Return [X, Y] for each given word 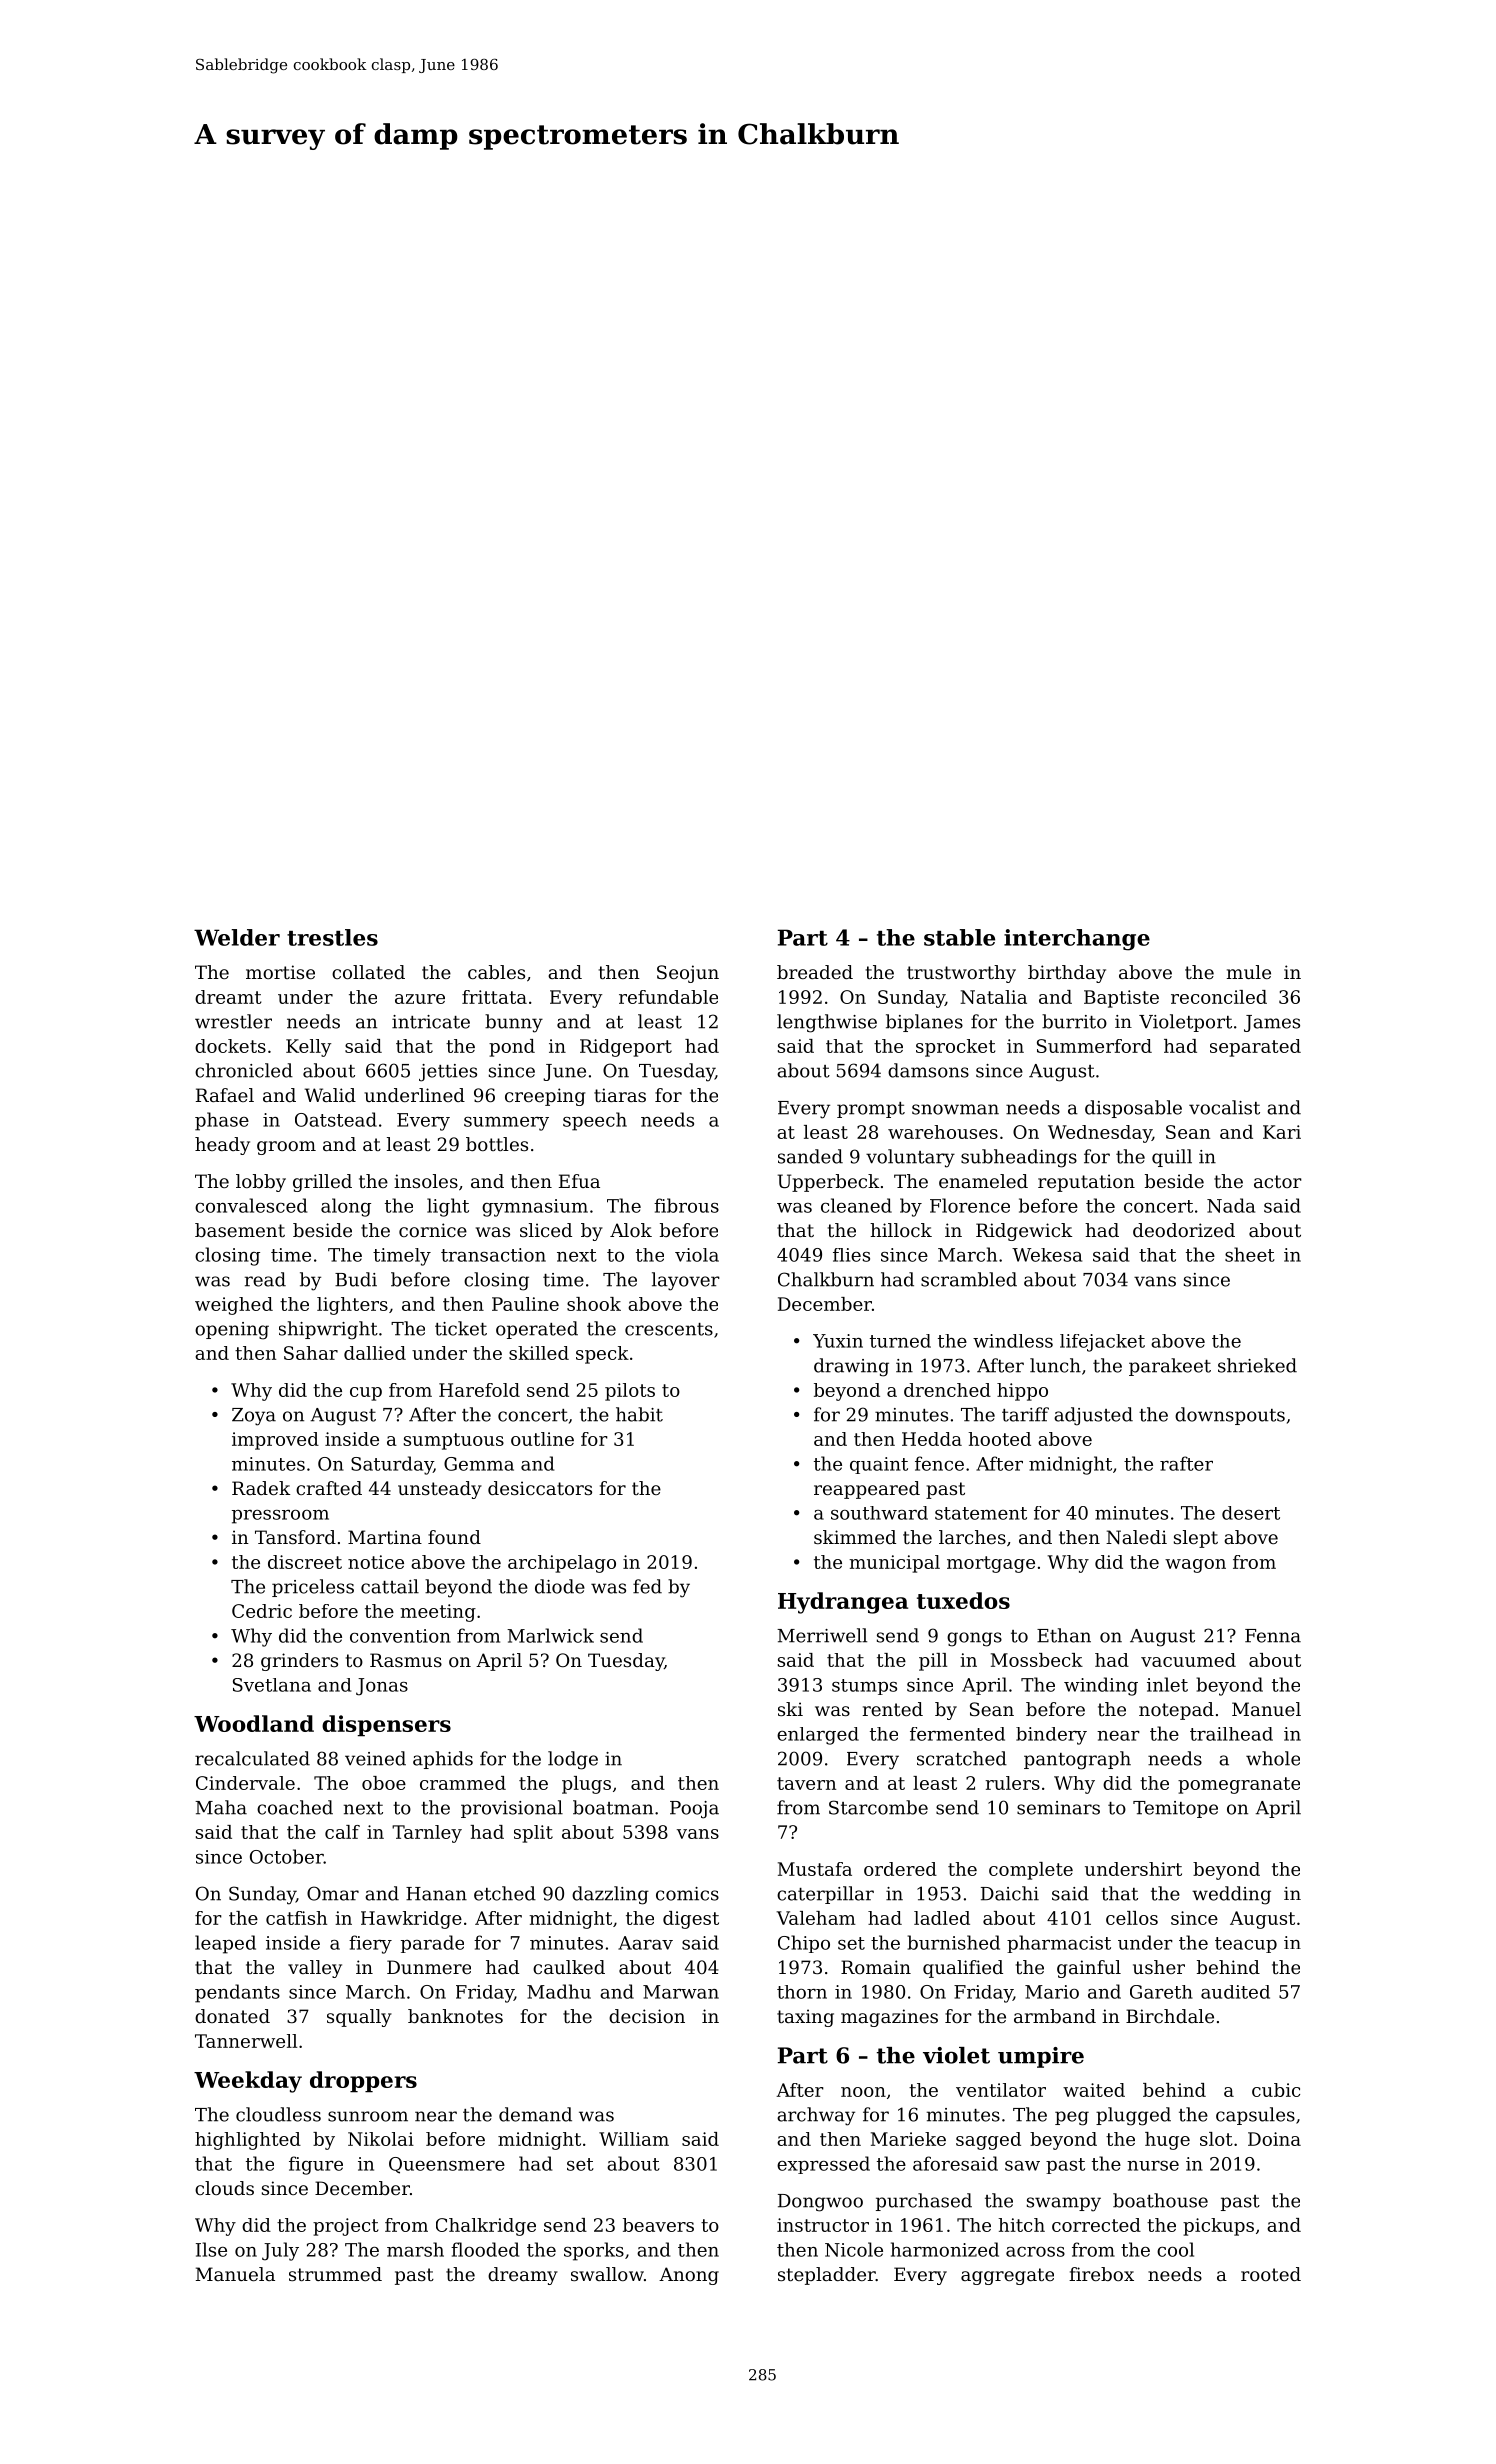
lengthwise [827, 1023]
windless [1013, 1341]
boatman [613, 1807]
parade [432, 1944]
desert [1251, 1513]
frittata [494, 997]
